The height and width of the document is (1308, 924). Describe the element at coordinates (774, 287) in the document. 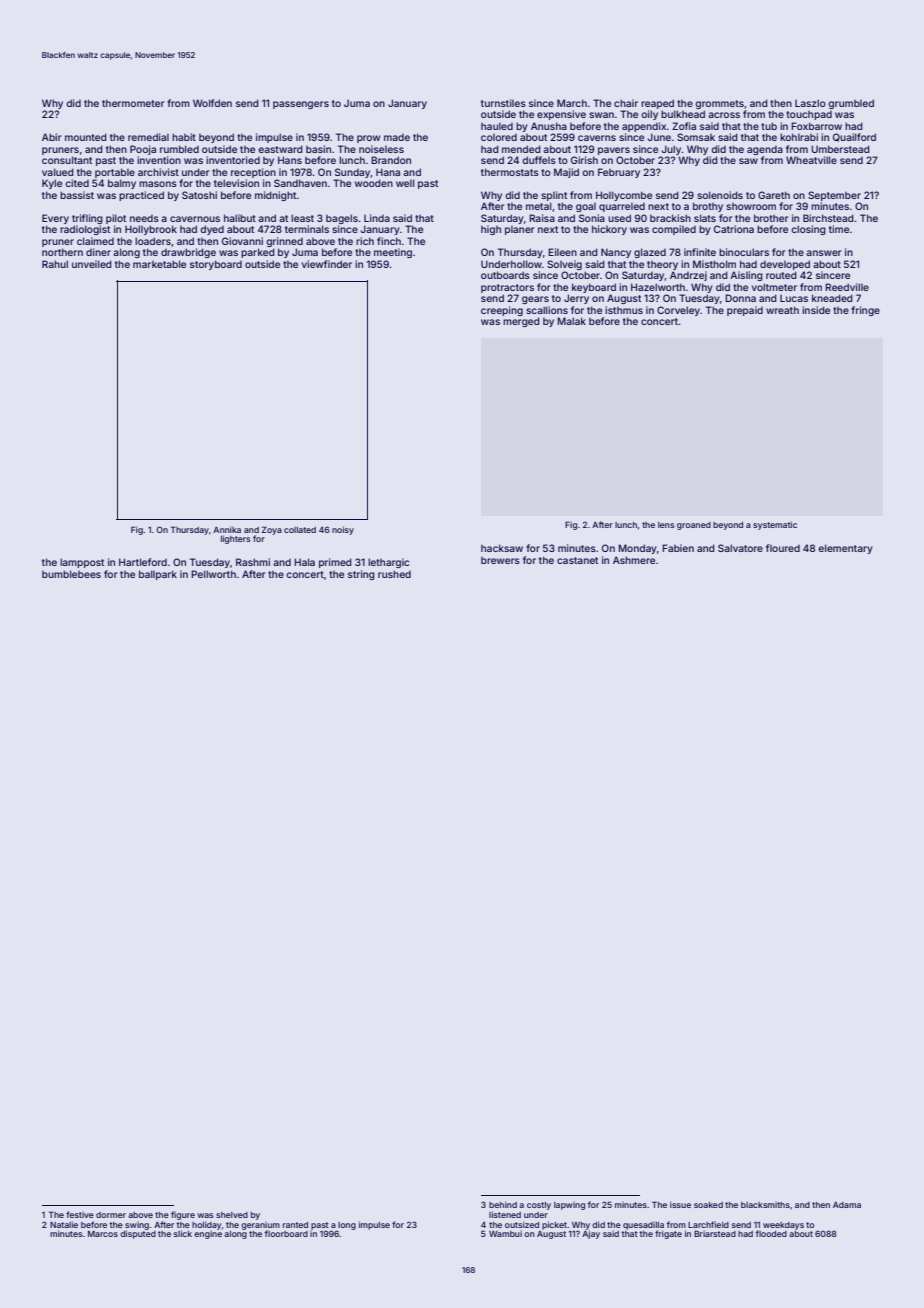

I see `voltmeter` at that location.
